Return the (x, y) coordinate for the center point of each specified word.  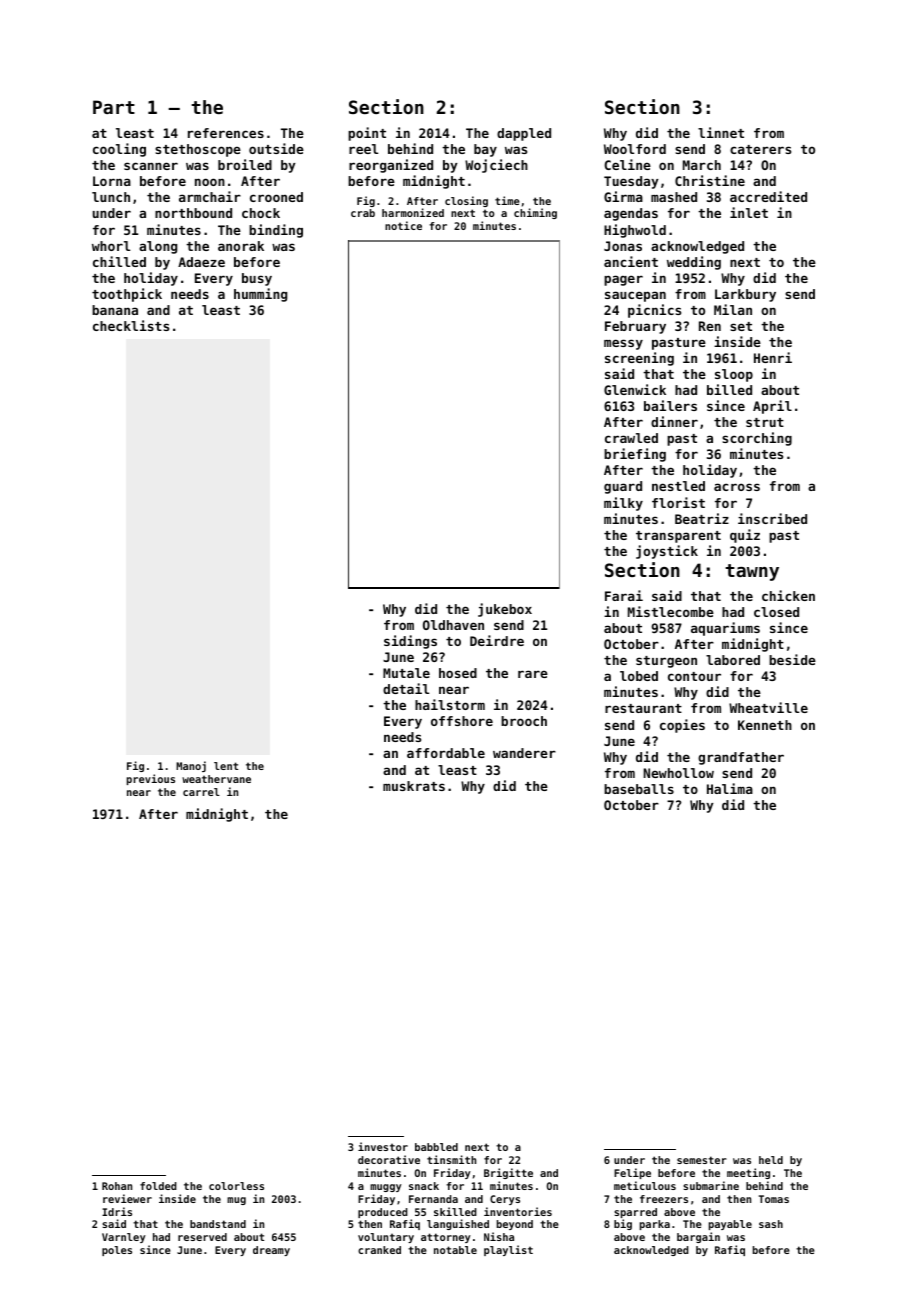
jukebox (505, 610)
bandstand (218, 1224)
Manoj (191, 766)
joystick (667, 552)
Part (114, 107)
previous (151, 779)
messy (623, 344)
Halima (730, 788)
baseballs (639, 789)
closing (466, 201)
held (771, 1160)
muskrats (414, 786)
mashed (674, 197)
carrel (201, 792)
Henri (773, 357)
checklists (131, 325)
